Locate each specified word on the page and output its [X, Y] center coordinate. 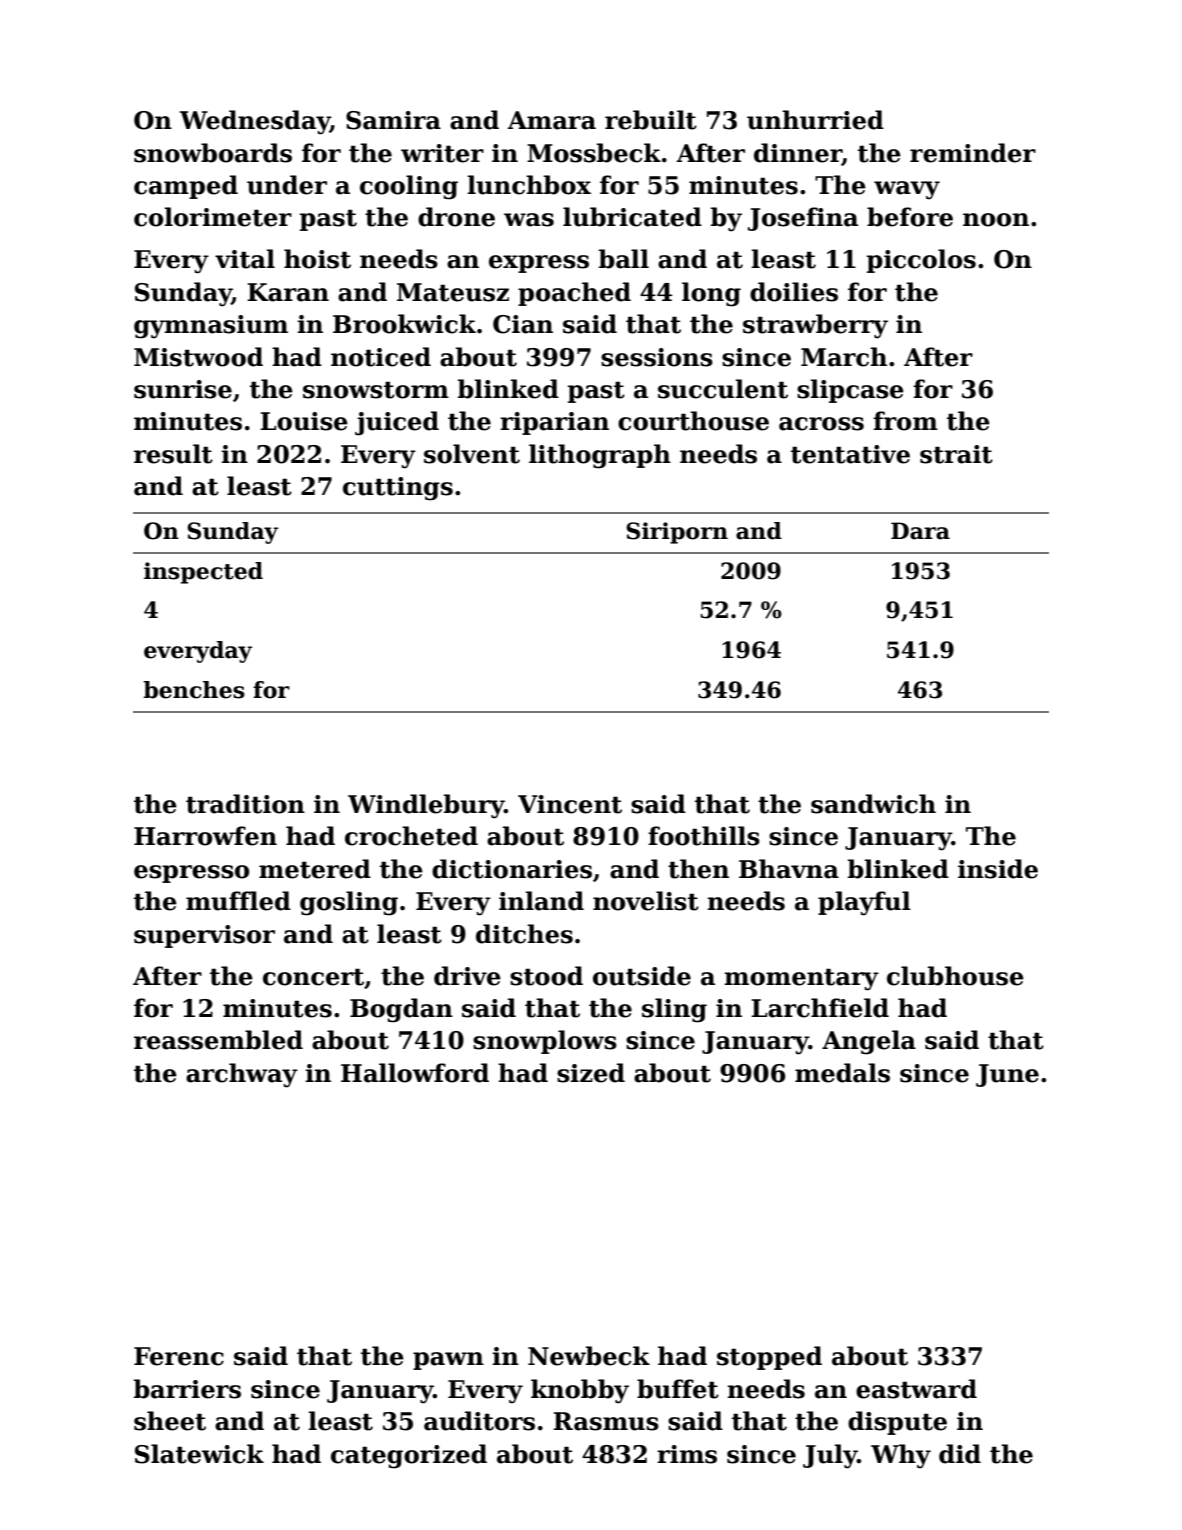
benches [194, 690]
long [711, 294]
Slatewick [199, 1454]
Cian [523, 324]
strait [956, 454]
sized [591, 1073]
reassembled [218, 1040]
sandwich [873, 804]
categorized [409, 1456]
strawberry [815, 326]
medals [842, 1073]
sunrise [183, 389]
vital [245, 259]
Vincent [570, 804]
